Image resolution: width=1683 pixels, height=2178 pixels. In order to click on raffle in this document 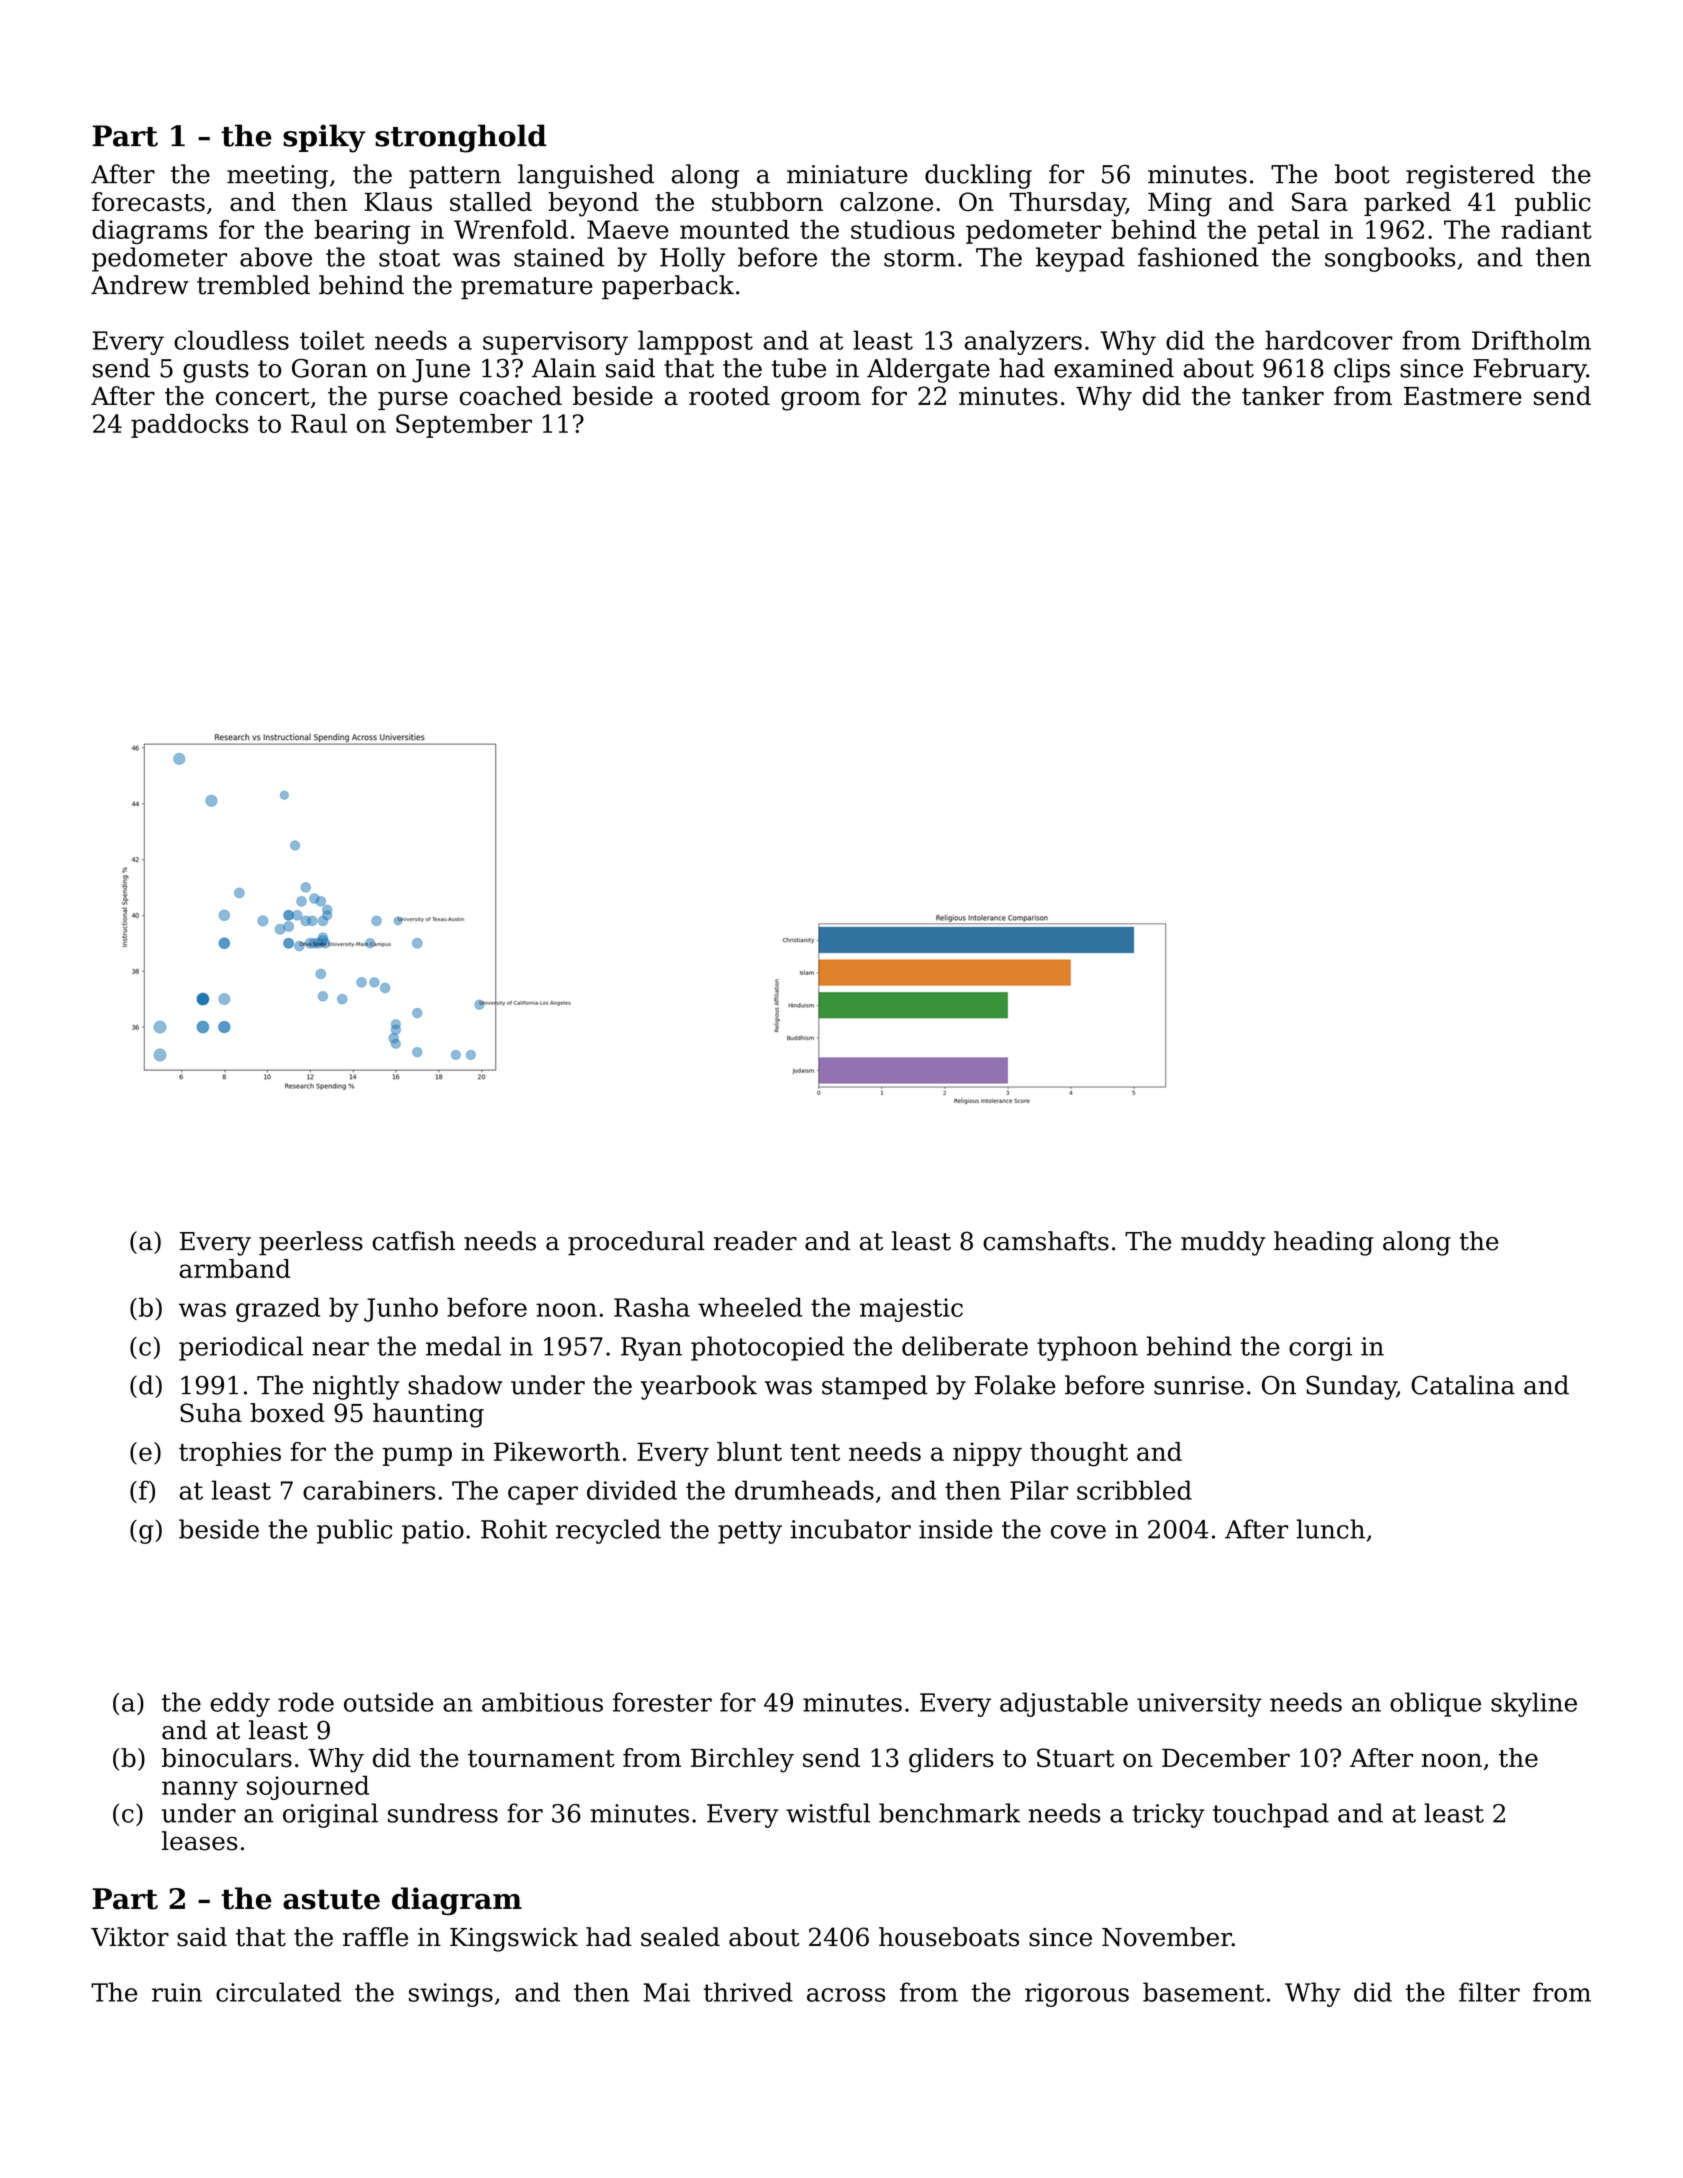, I will do `click(375, 1937)`.
